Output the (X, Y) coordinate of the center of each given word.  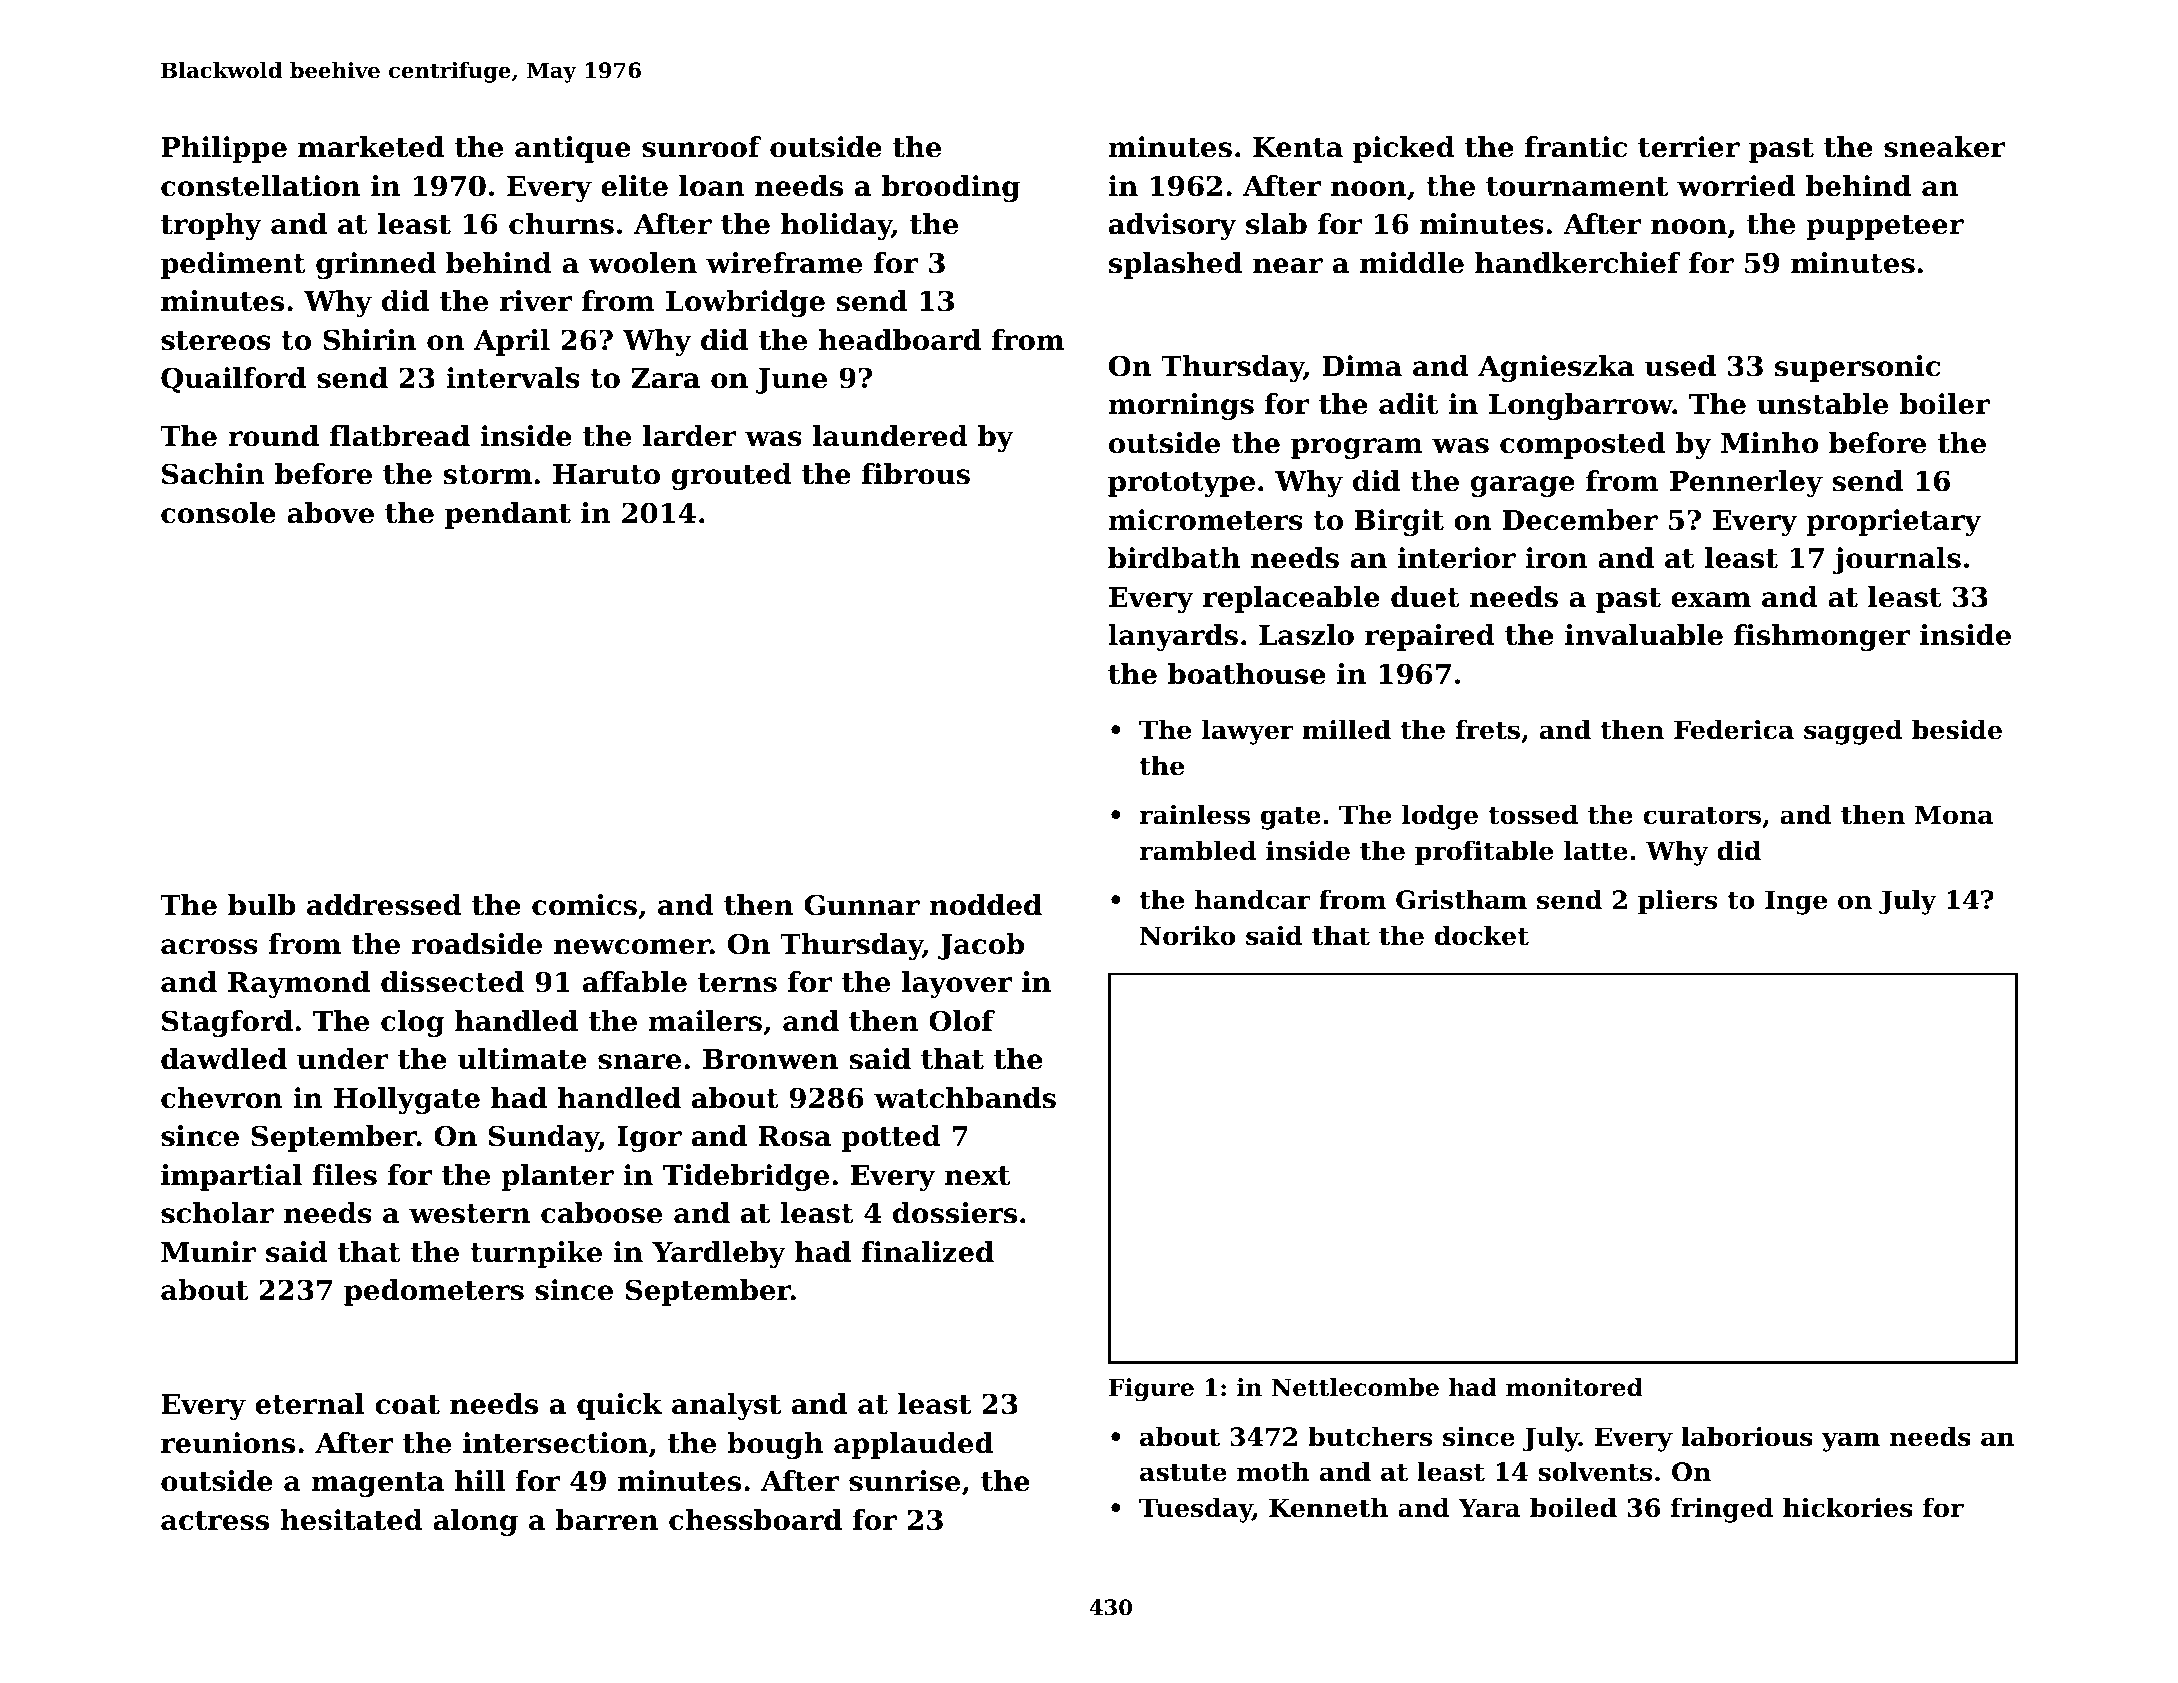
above (330, 513)
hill (480, 1480)
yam (1851, 1442)
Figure (1151, 1389)
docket (1482, 936)
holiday (836, 226)
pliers (1677, 902)
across (209, 947)
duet (1425, 597)
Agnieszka (1556, 368)
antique (573, 149)
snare (639, 1062)
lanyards (1173, 637)
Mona (1954, 815)
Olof (962, 1021)
